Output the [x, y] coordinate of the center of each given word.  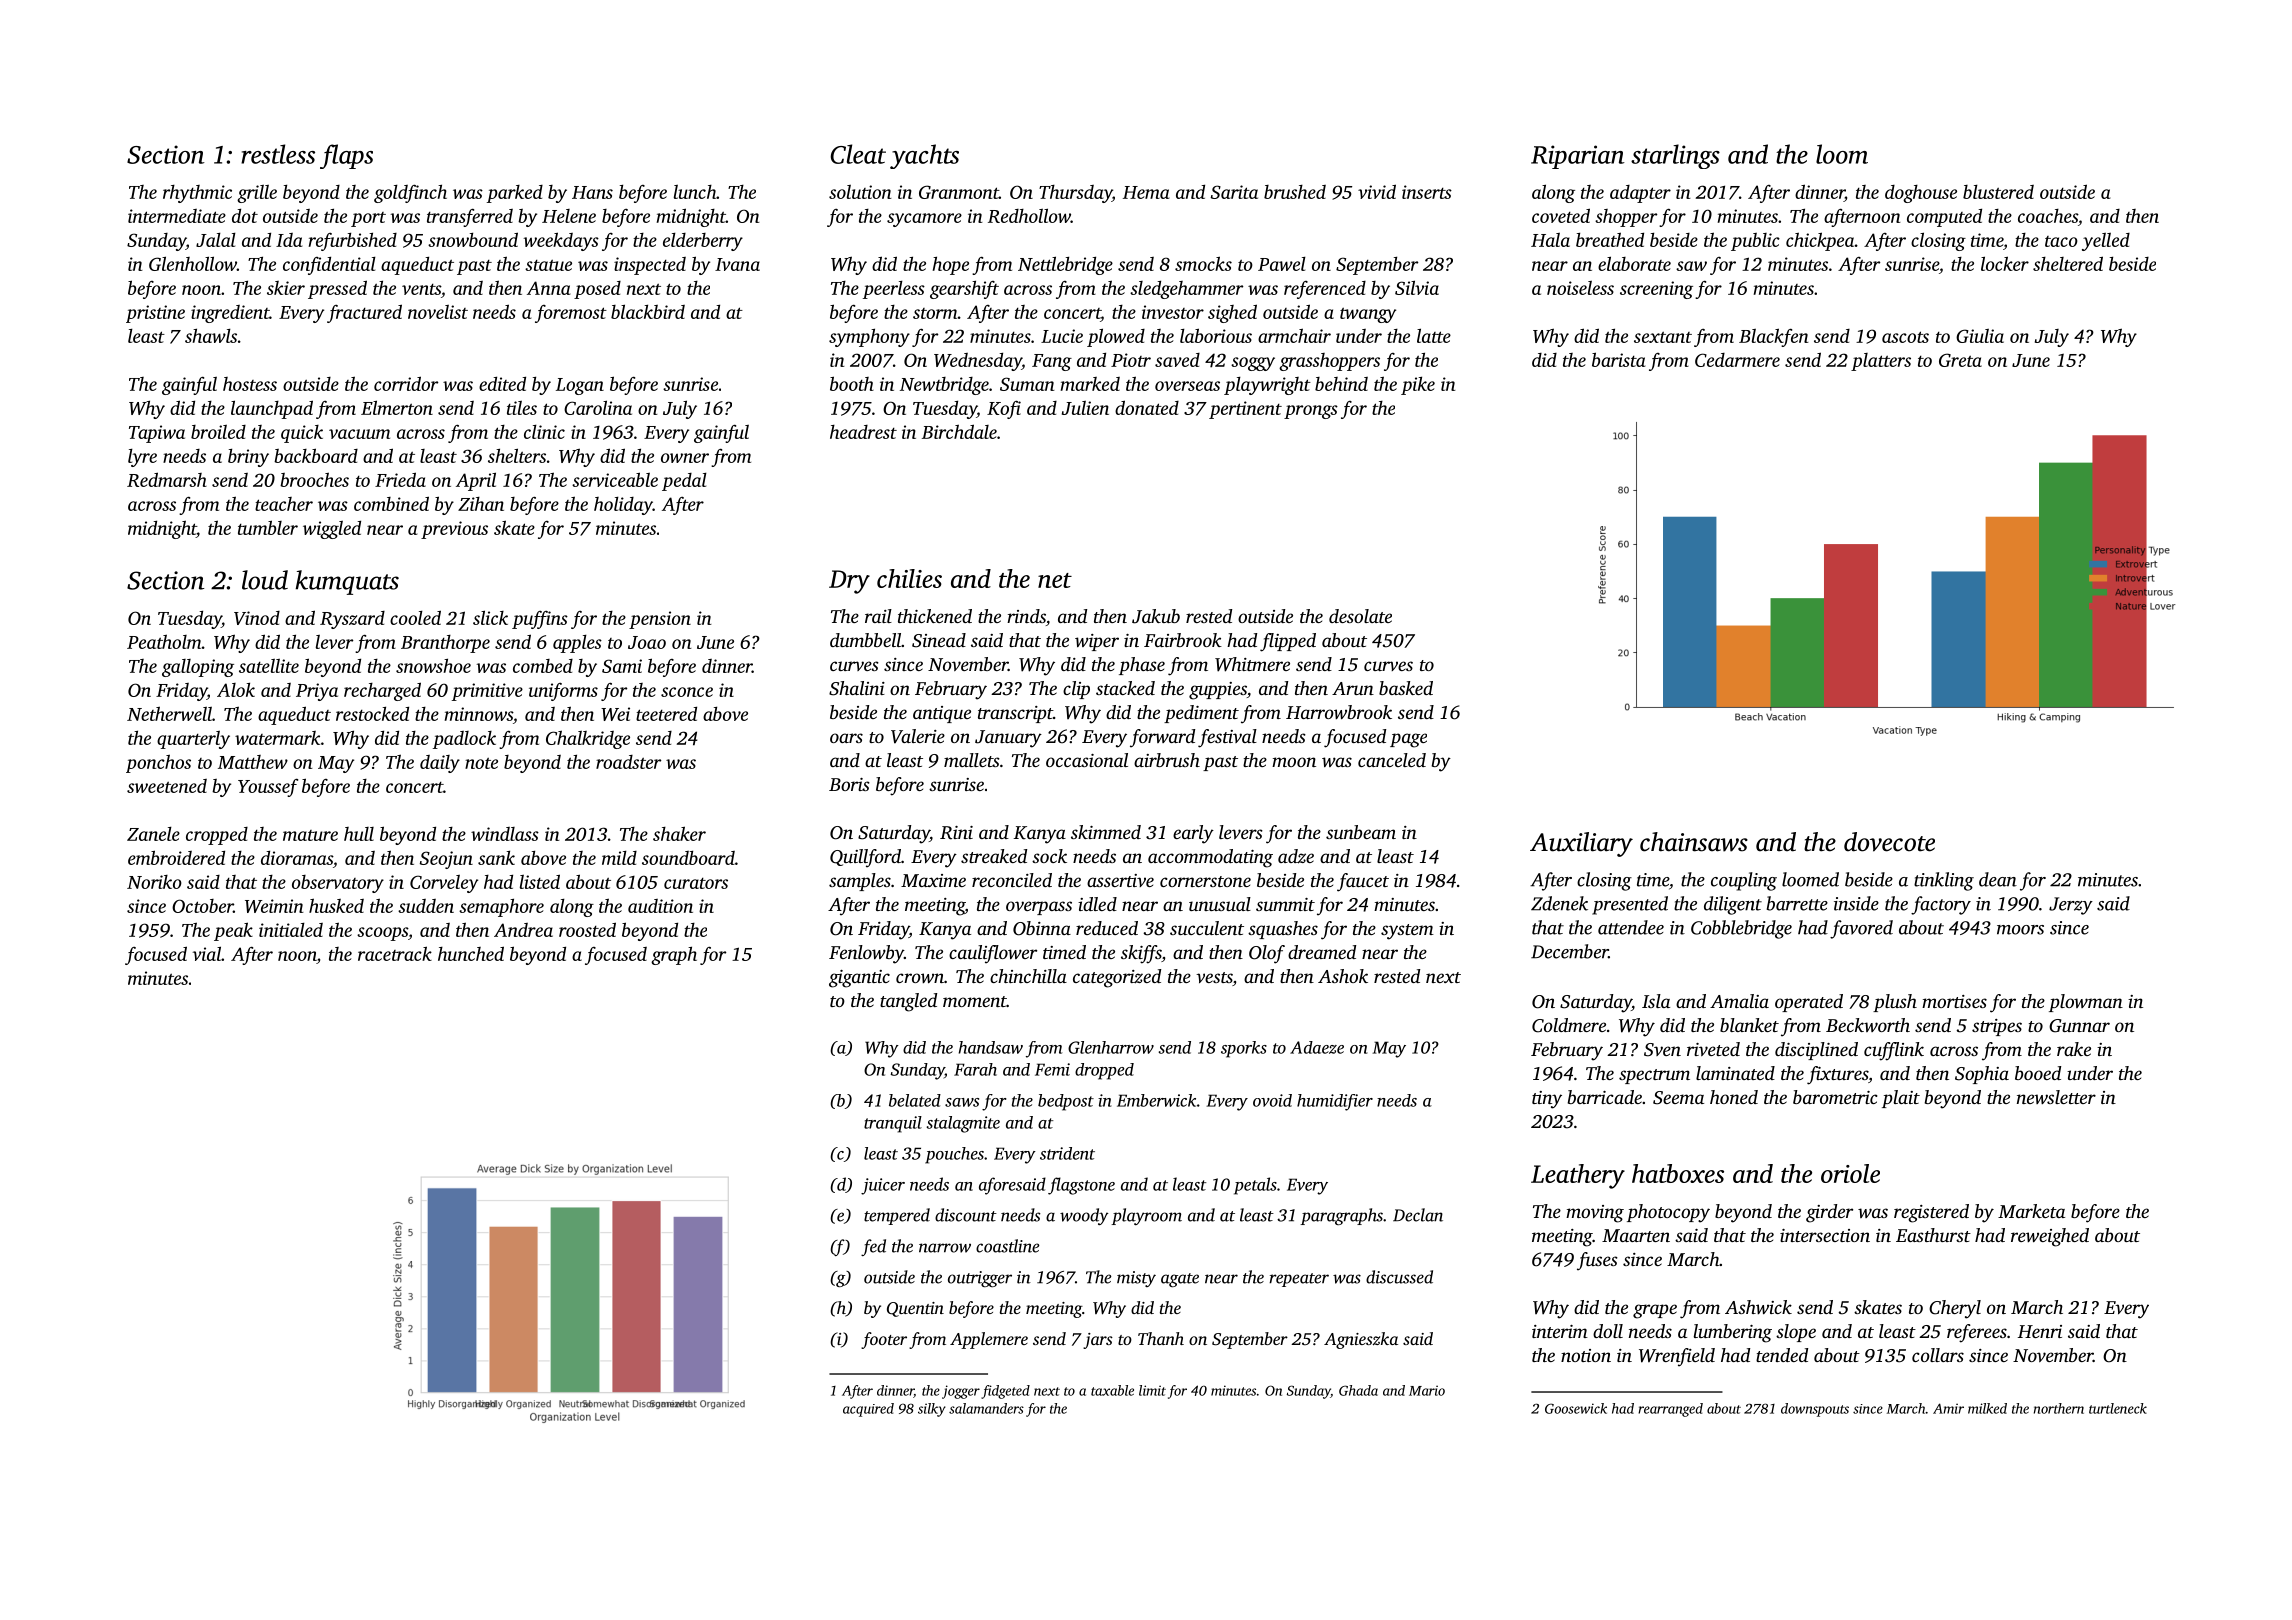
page [1408, 740]
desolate [1360, 616]
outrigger [980, 1279]
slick [490, 617]
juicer [883, 1186]
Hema [1146, 192]
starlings [1675, 156]
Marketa [2031, 1211]
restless [278, 154]
